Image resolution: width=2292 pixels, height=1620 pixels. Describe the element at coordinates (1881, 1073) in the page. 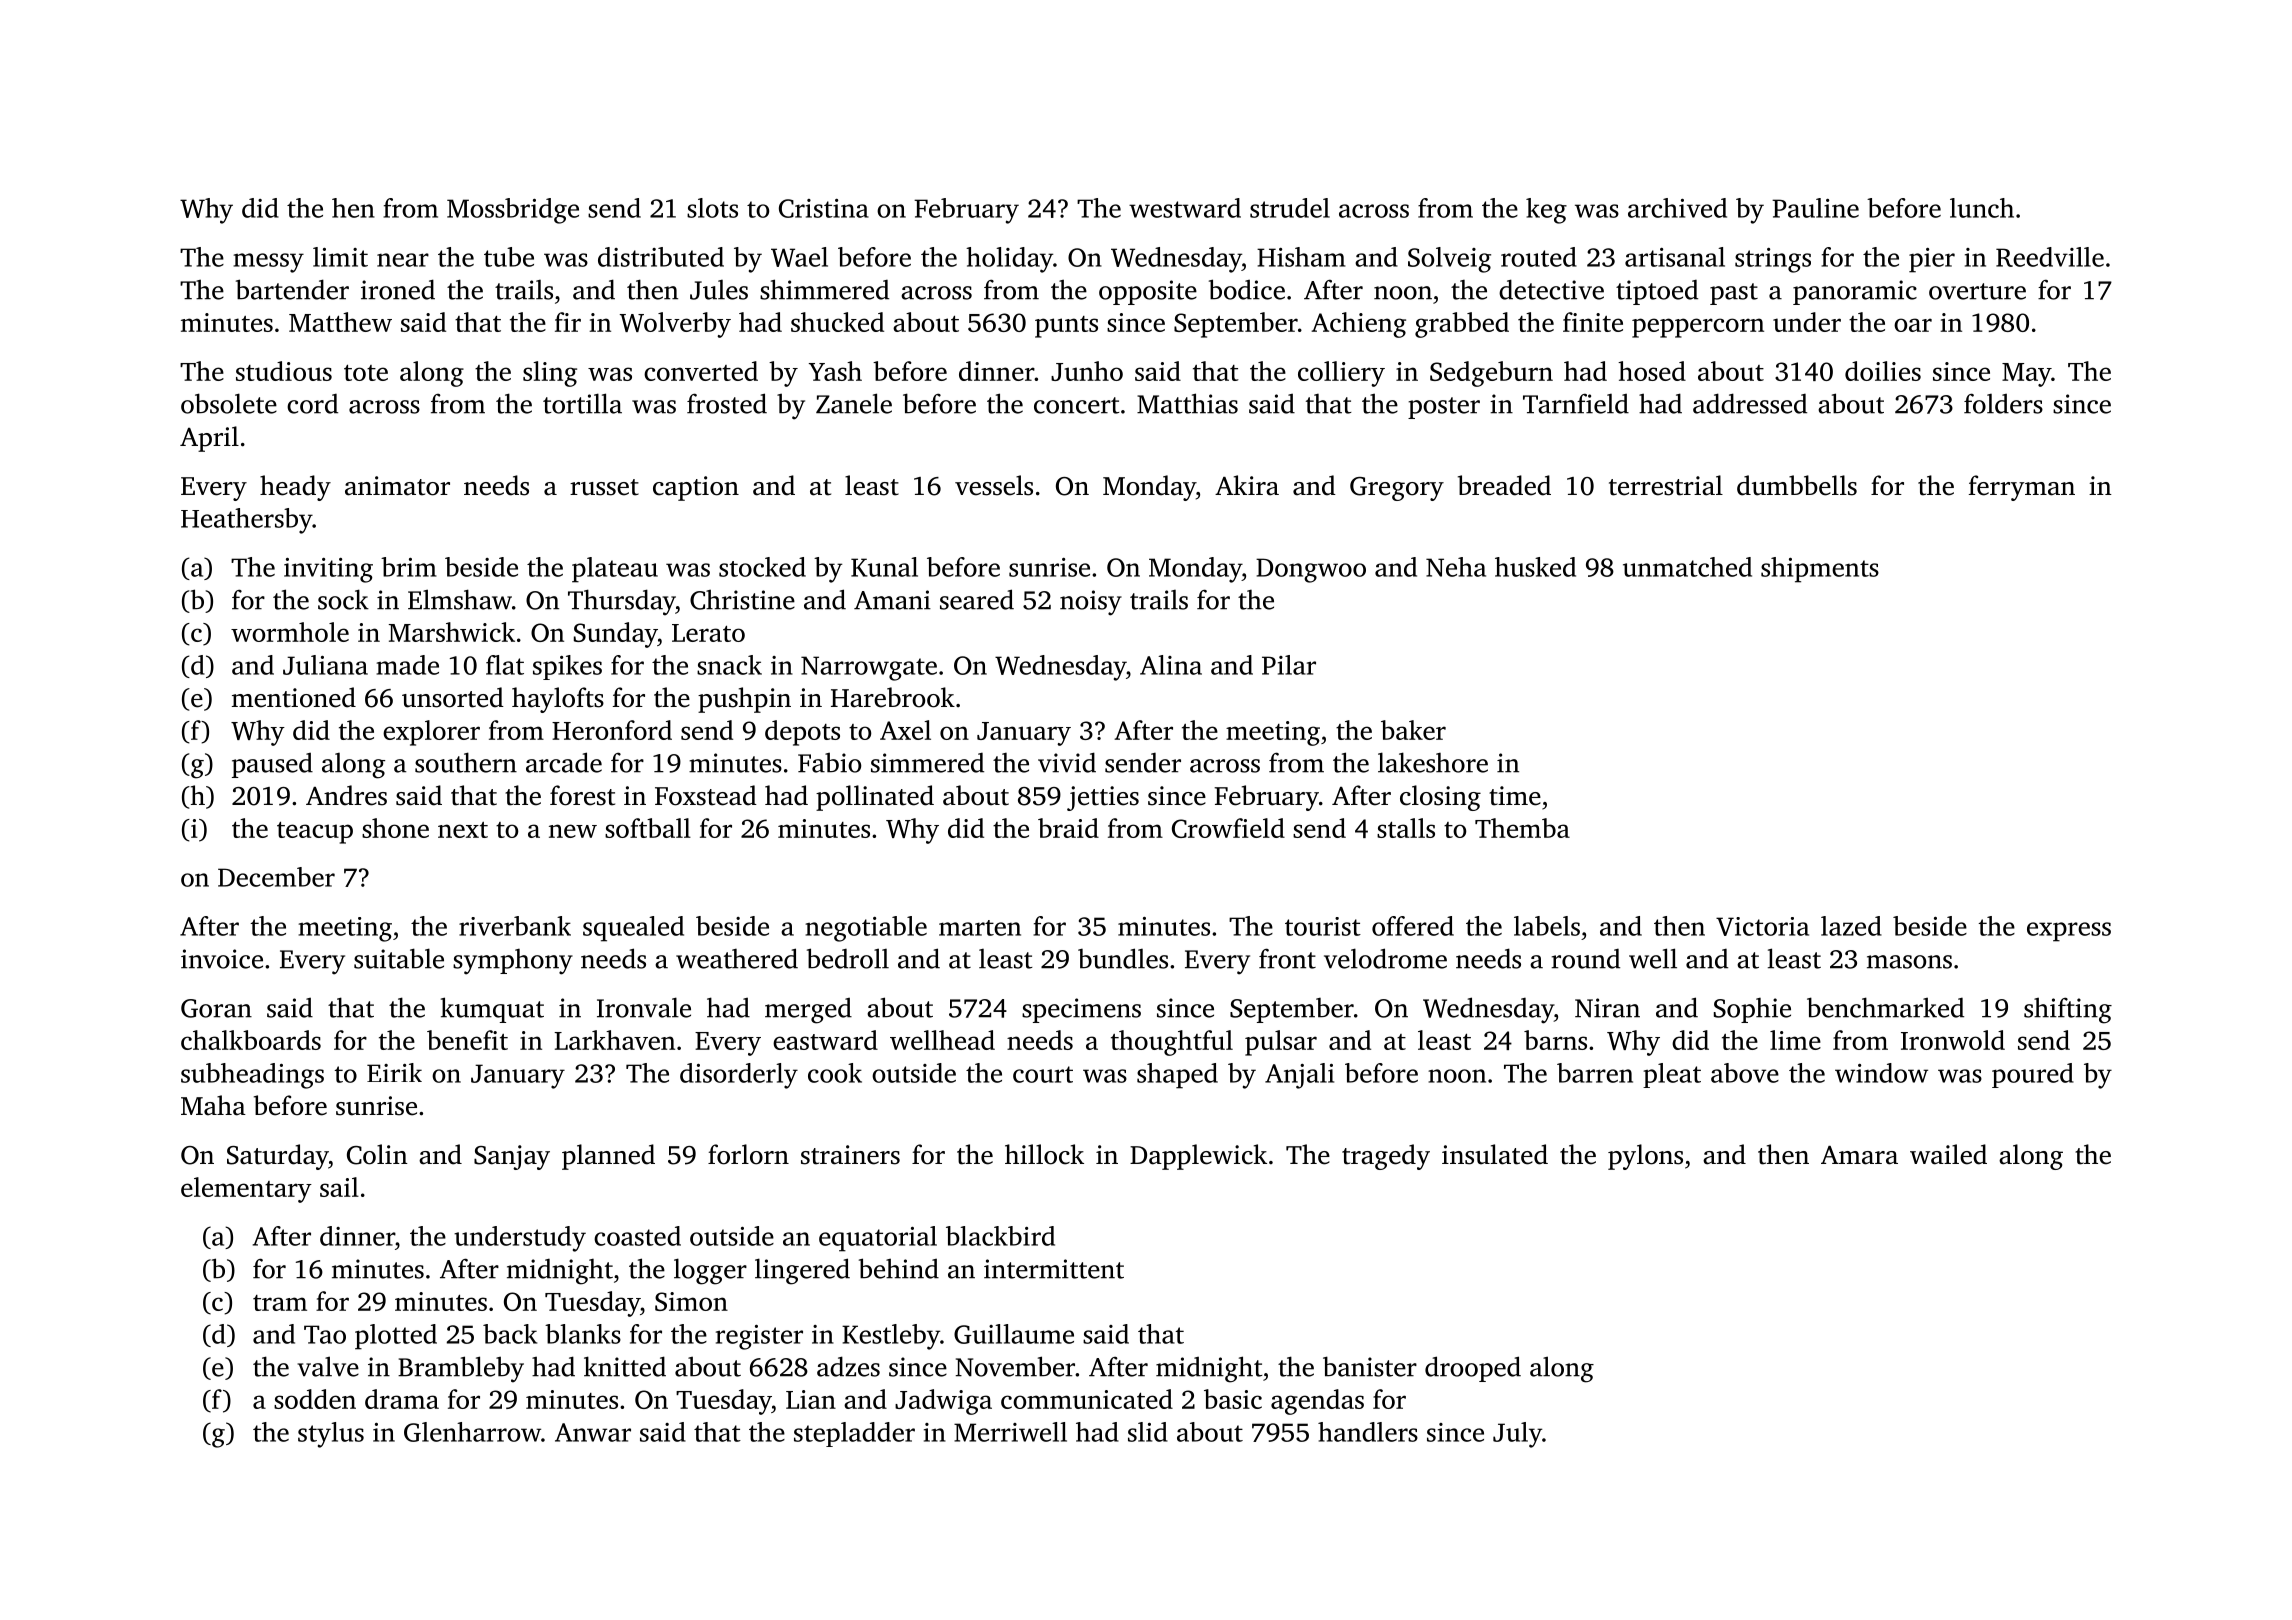

I see `window` at that location.
